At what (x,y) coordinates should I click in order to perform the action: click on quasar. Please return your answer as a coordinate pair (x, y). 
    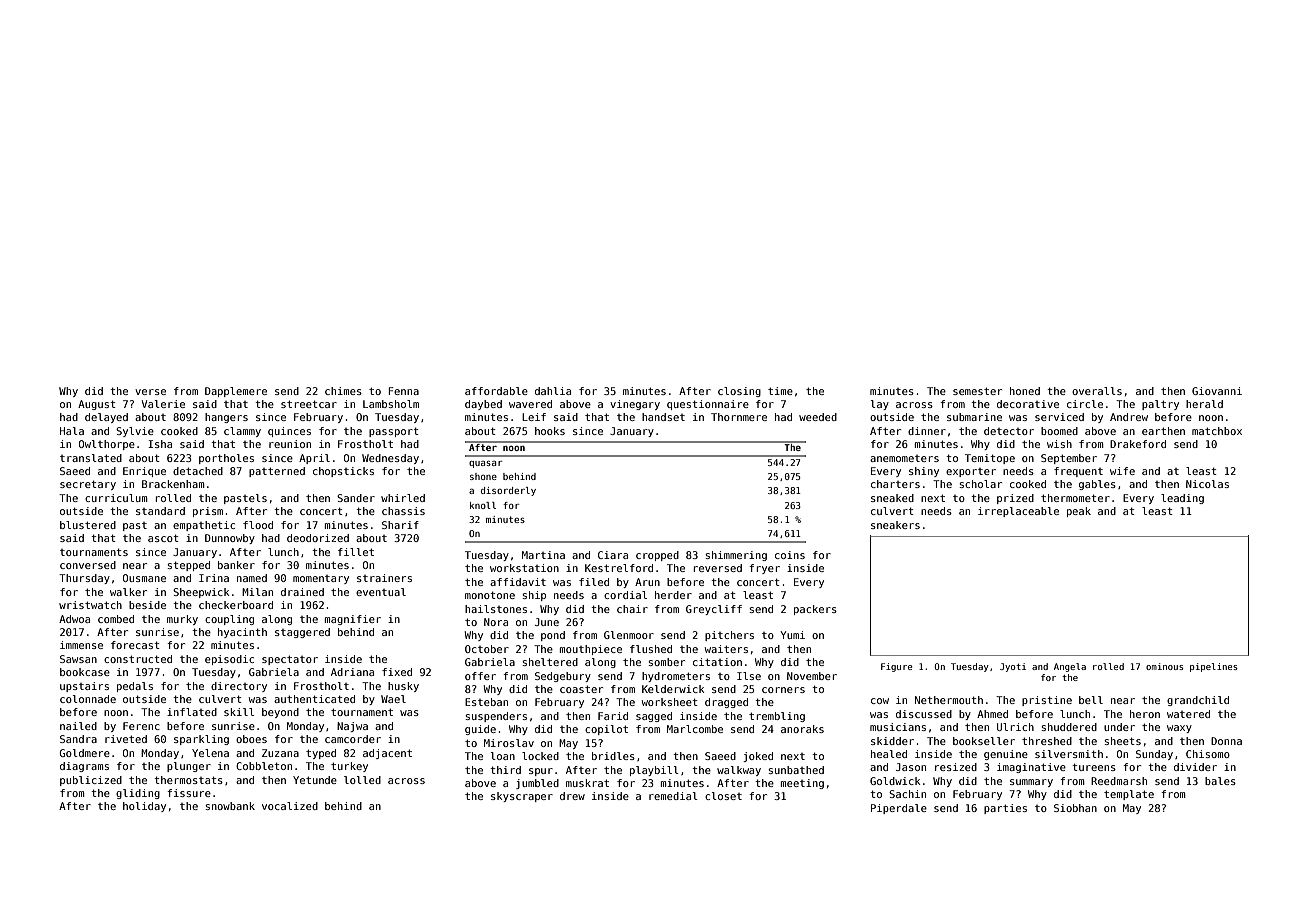
    Looking at the image, I should click on (486, 464).
